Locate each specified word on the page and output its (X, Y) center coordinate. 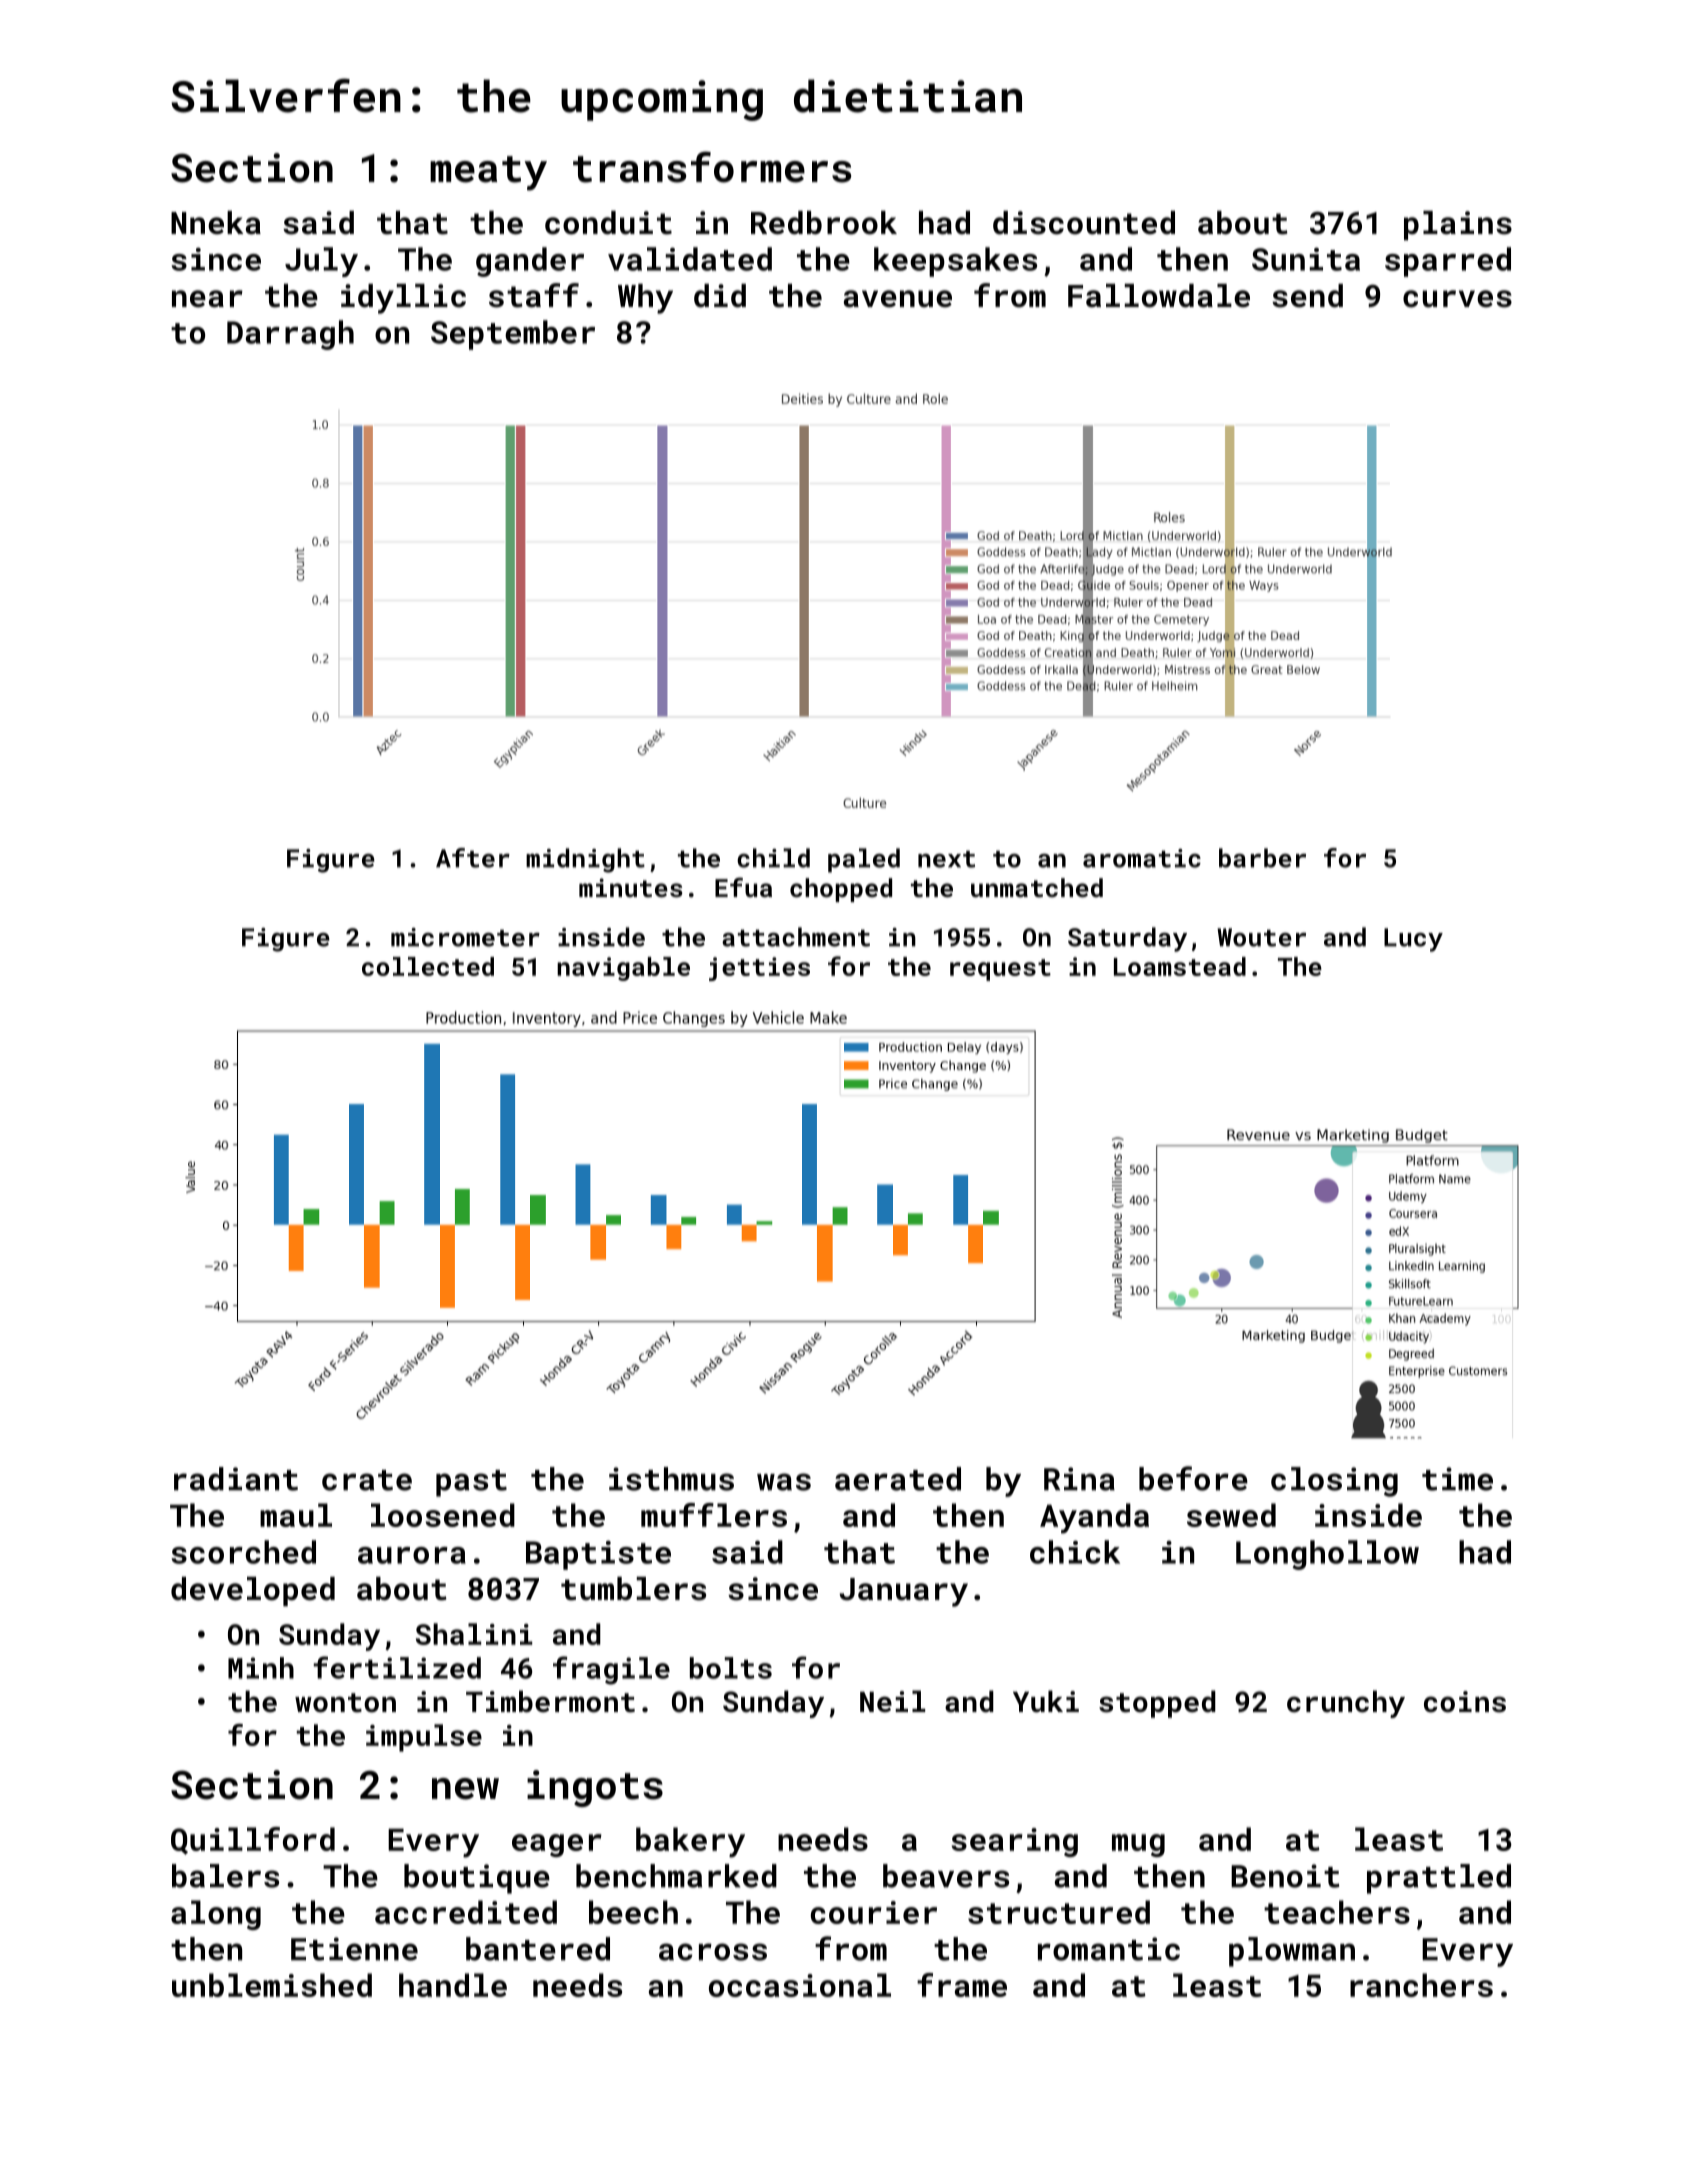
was (784, 1482)
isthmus (671, 1479)
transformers (712, 167)
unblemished (272, 1985)
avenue (898, 299)
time (1457, 1479)
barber (1262, 858)
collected (428, 966)
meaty (488, 173)
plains (1458, 226)
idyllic (403, 299)
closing (1334, 1482)
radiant (236, 1479)
